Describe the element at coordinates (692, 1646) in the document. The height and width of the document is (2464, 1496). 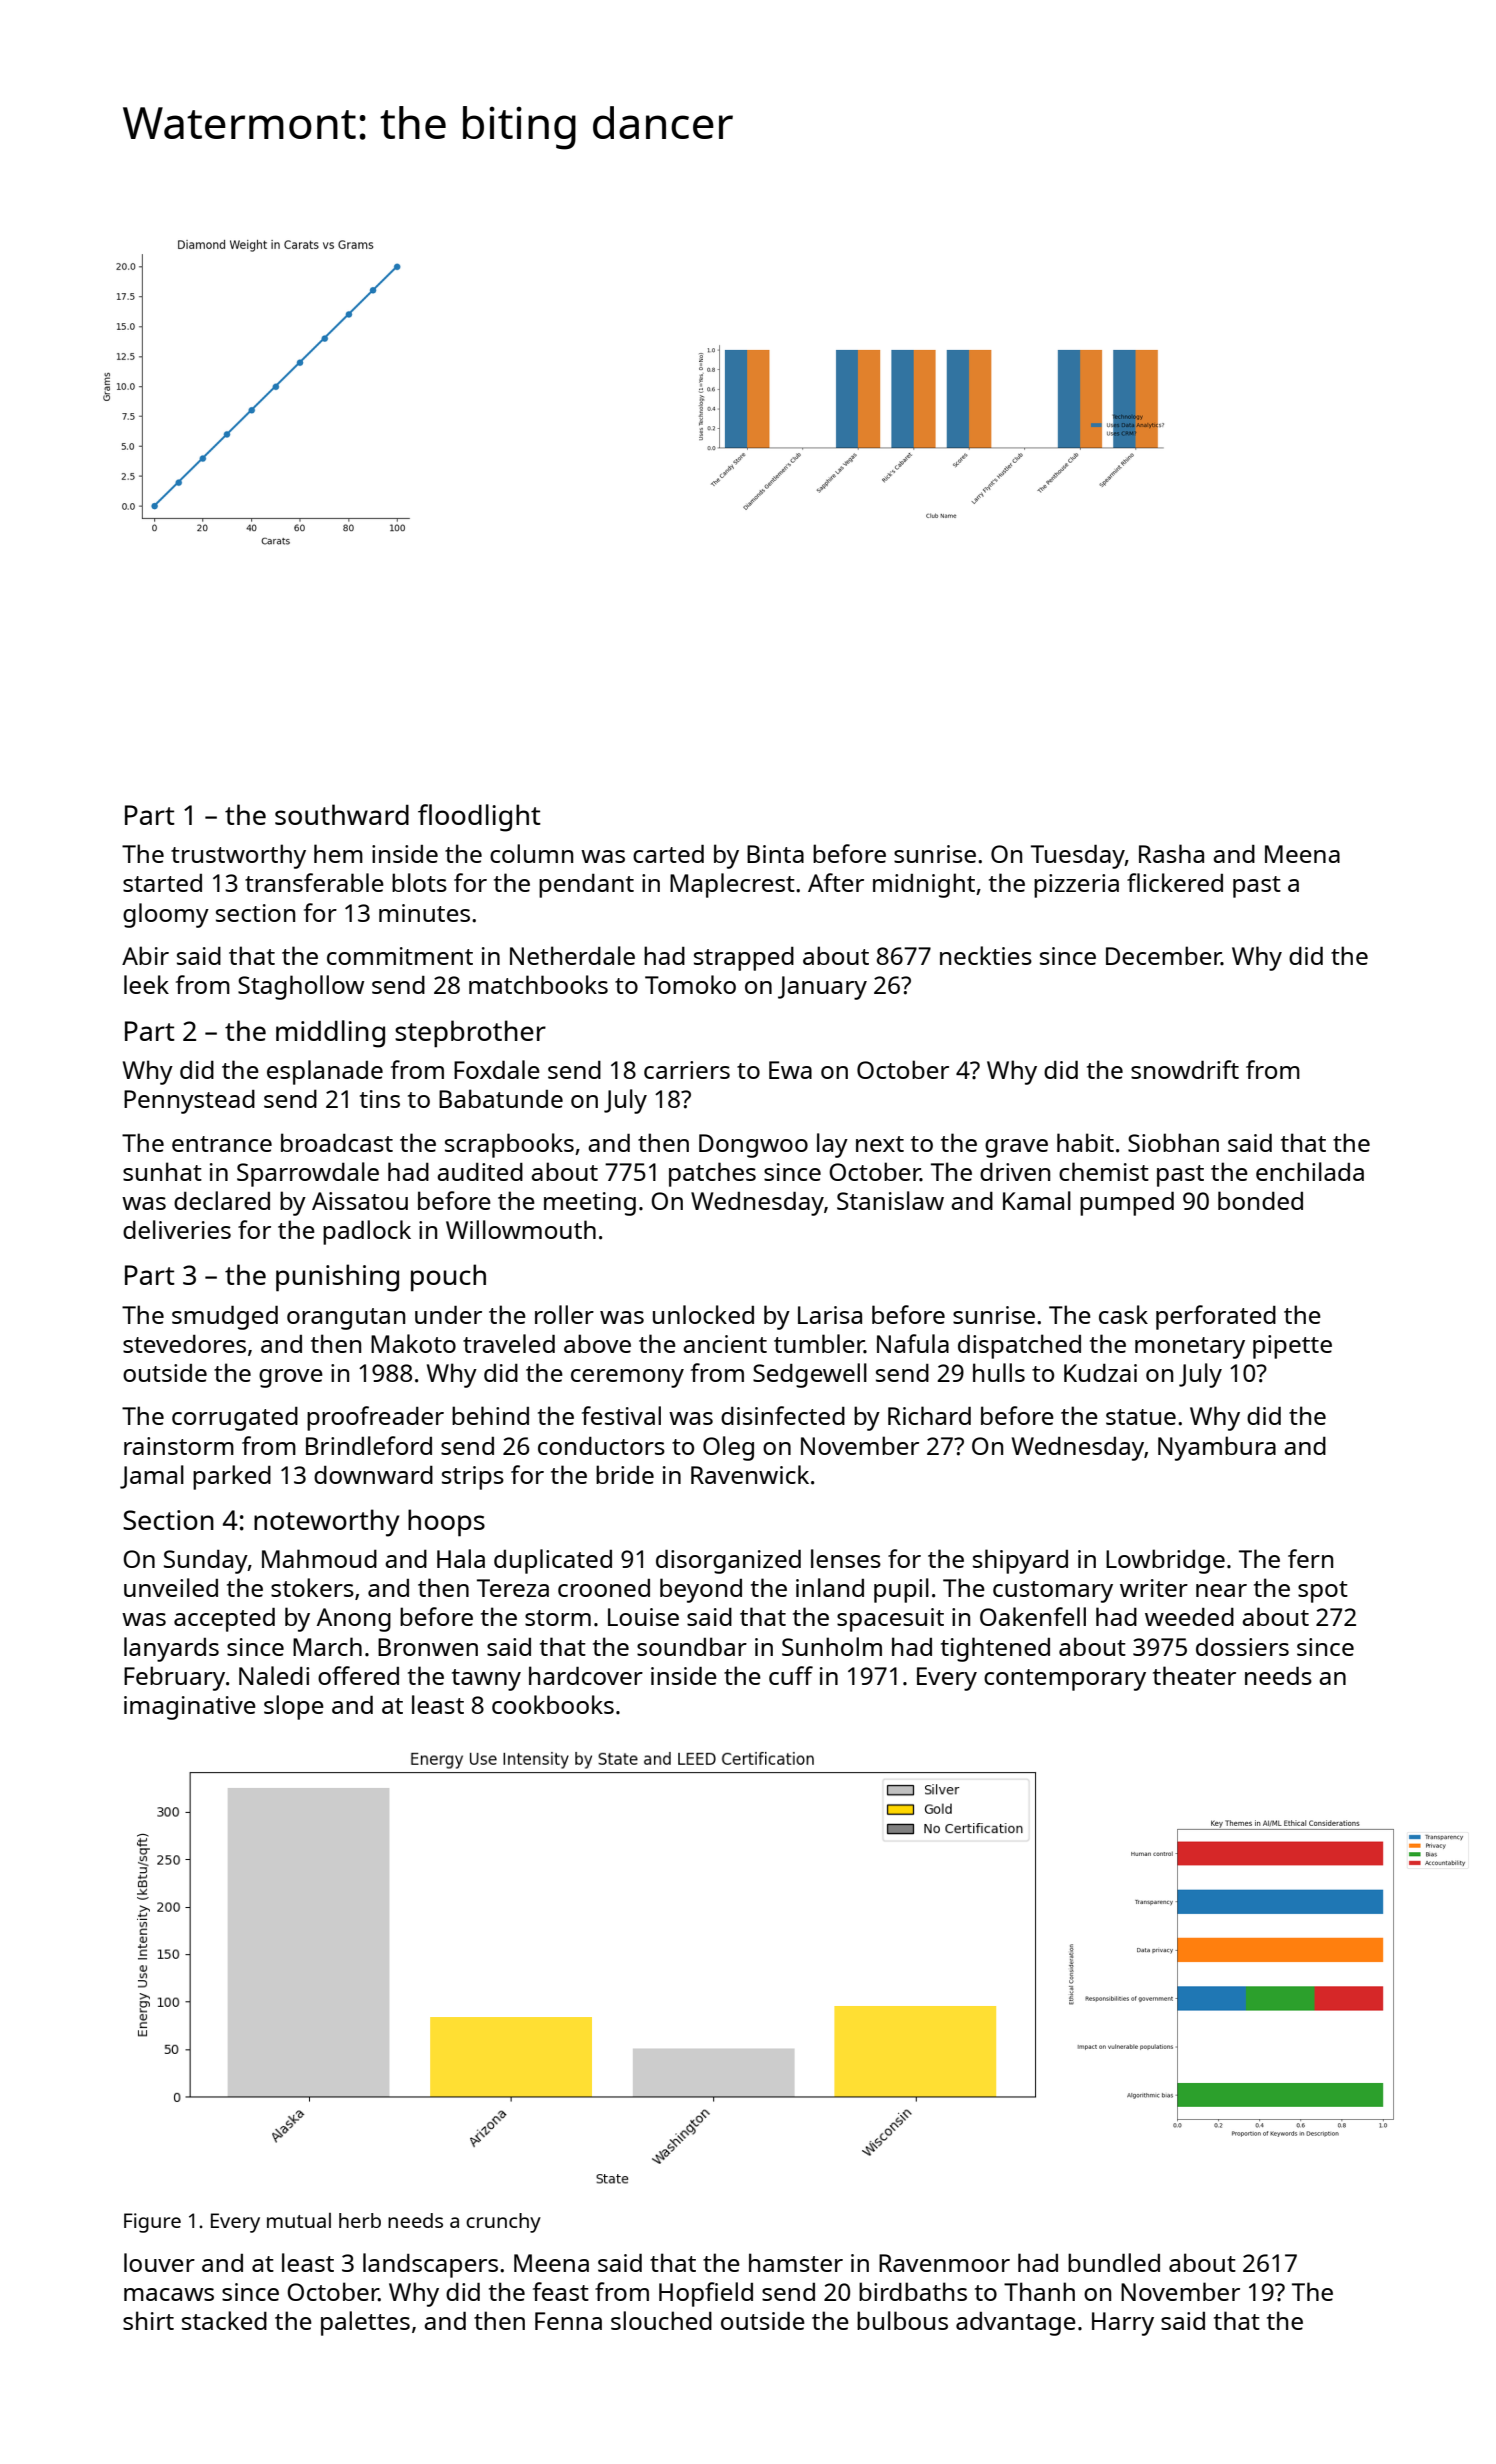
I see `soundbar` at that location.
